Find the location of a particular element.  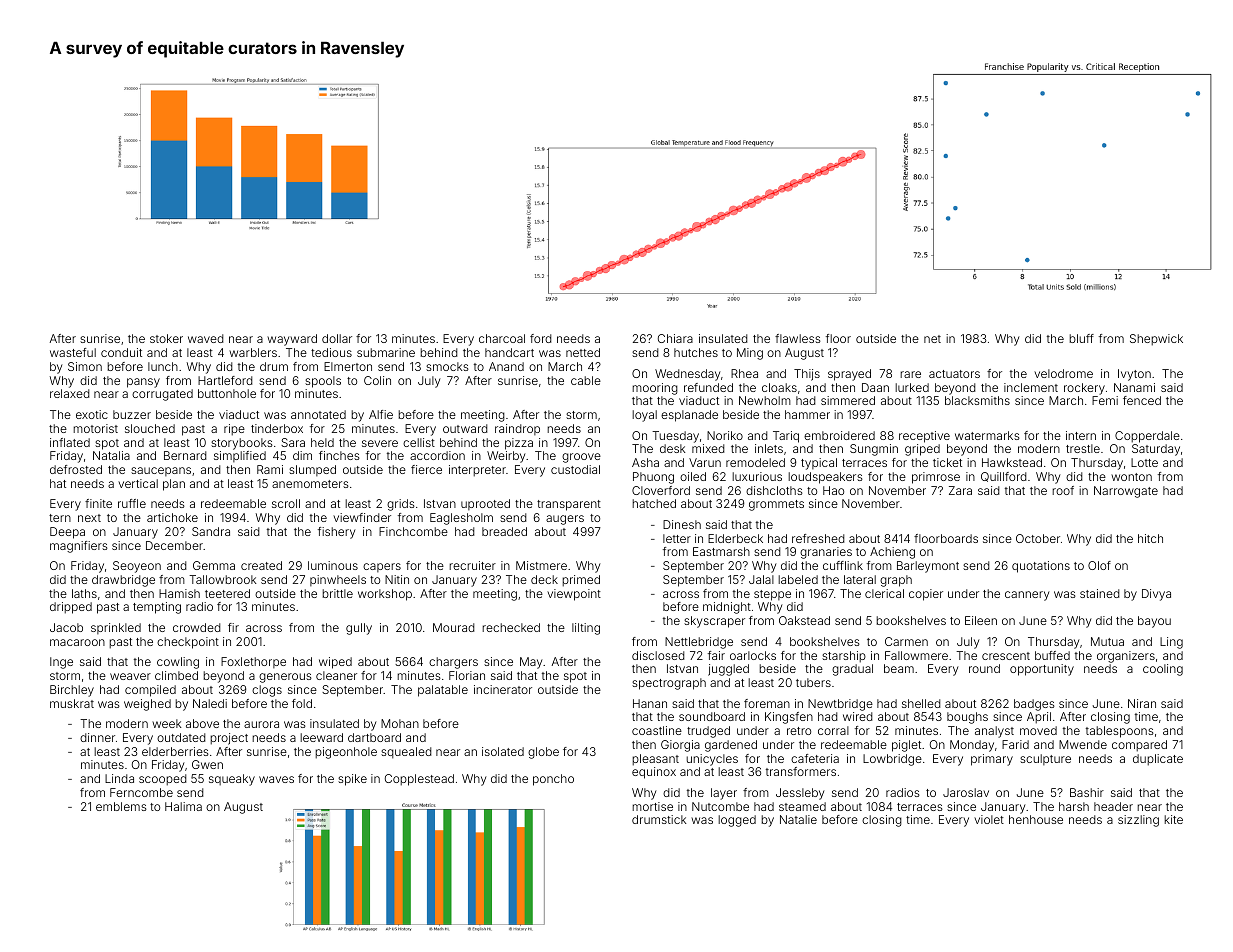

cannery is located at coordinates (1027, 596).
